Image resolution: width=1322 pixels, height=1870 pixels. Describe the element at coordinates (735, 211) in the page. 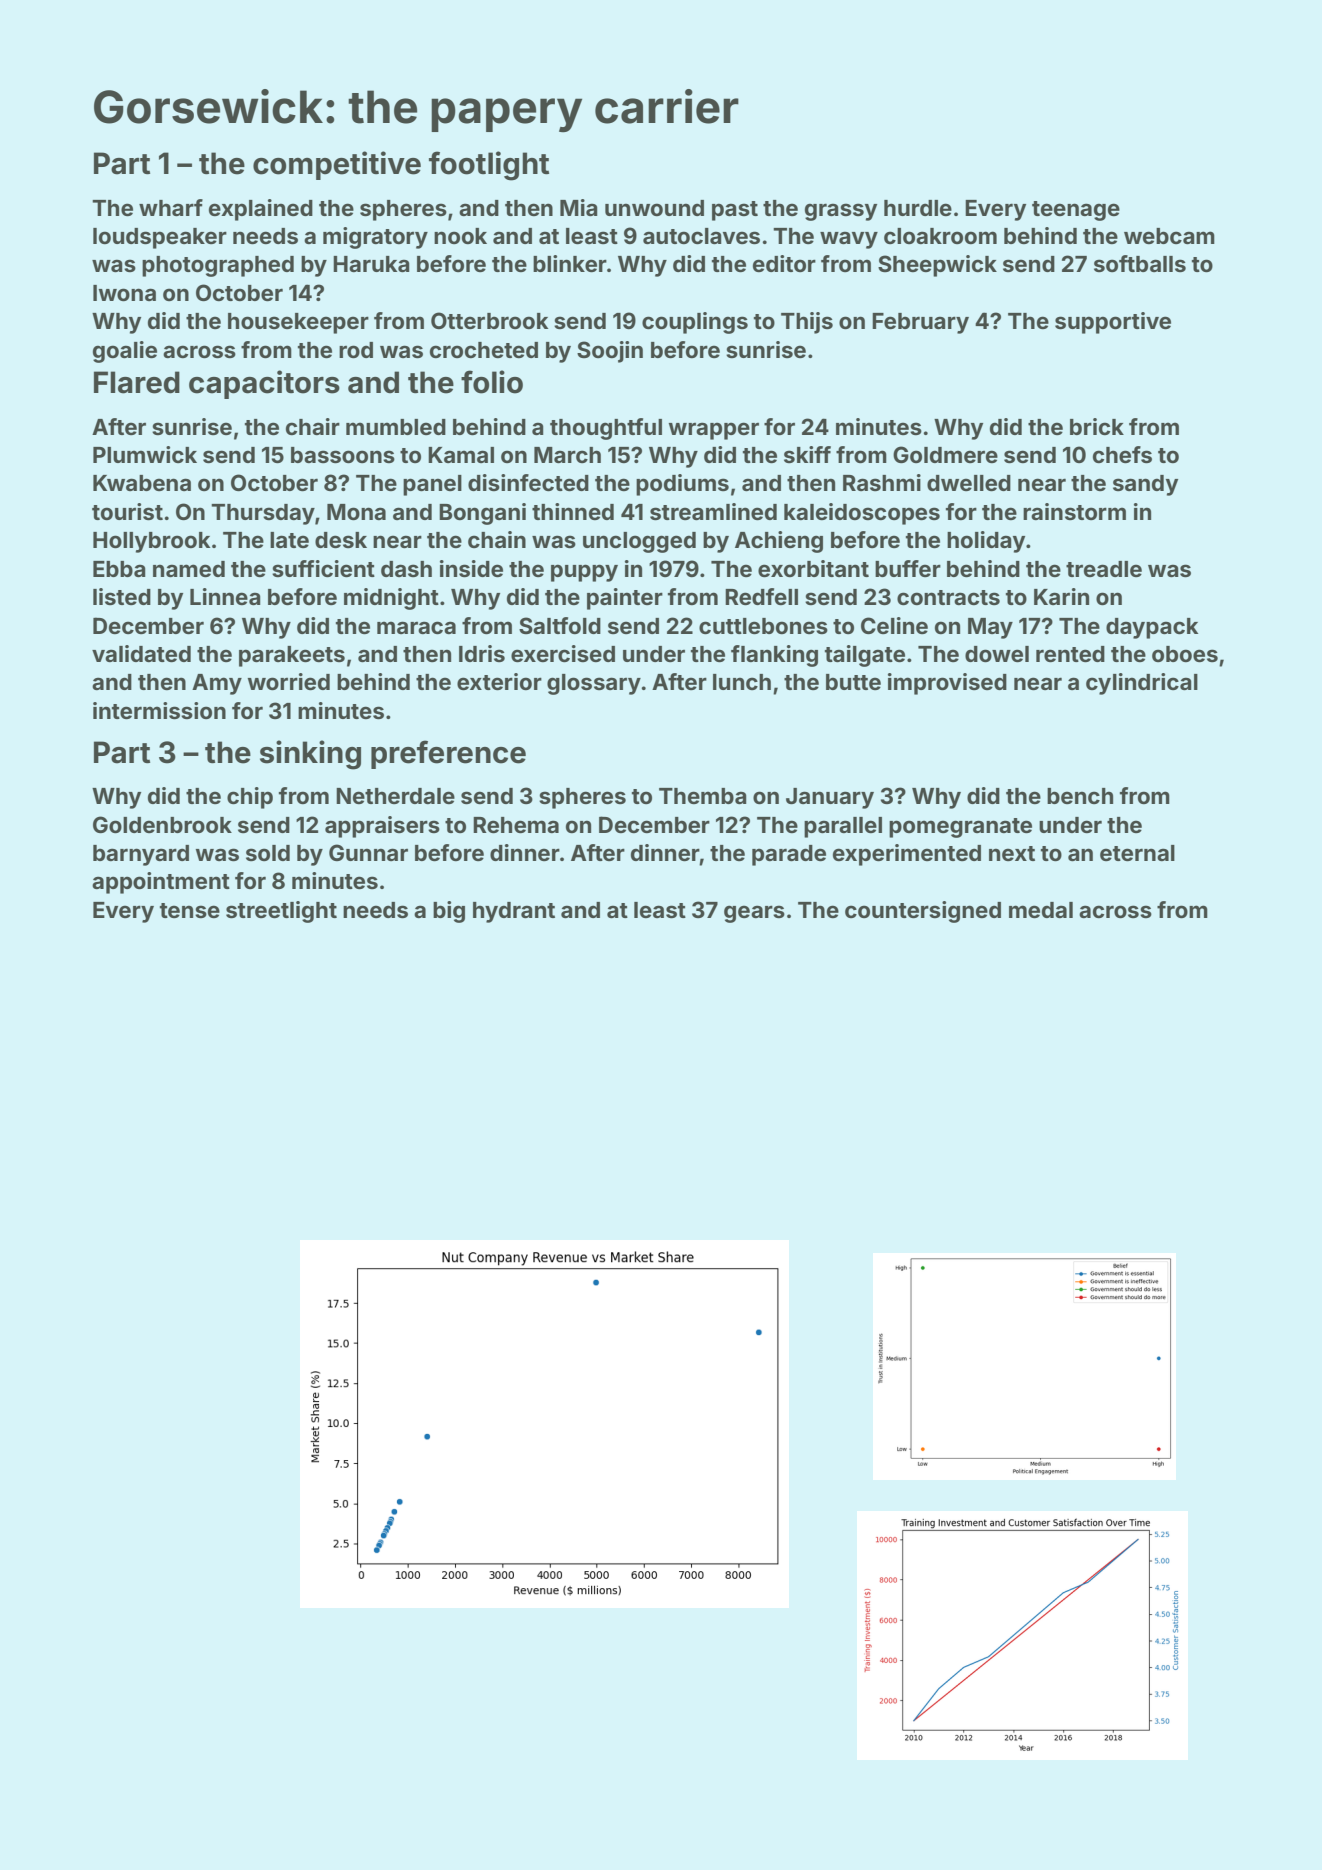

I see `past` at that location.
